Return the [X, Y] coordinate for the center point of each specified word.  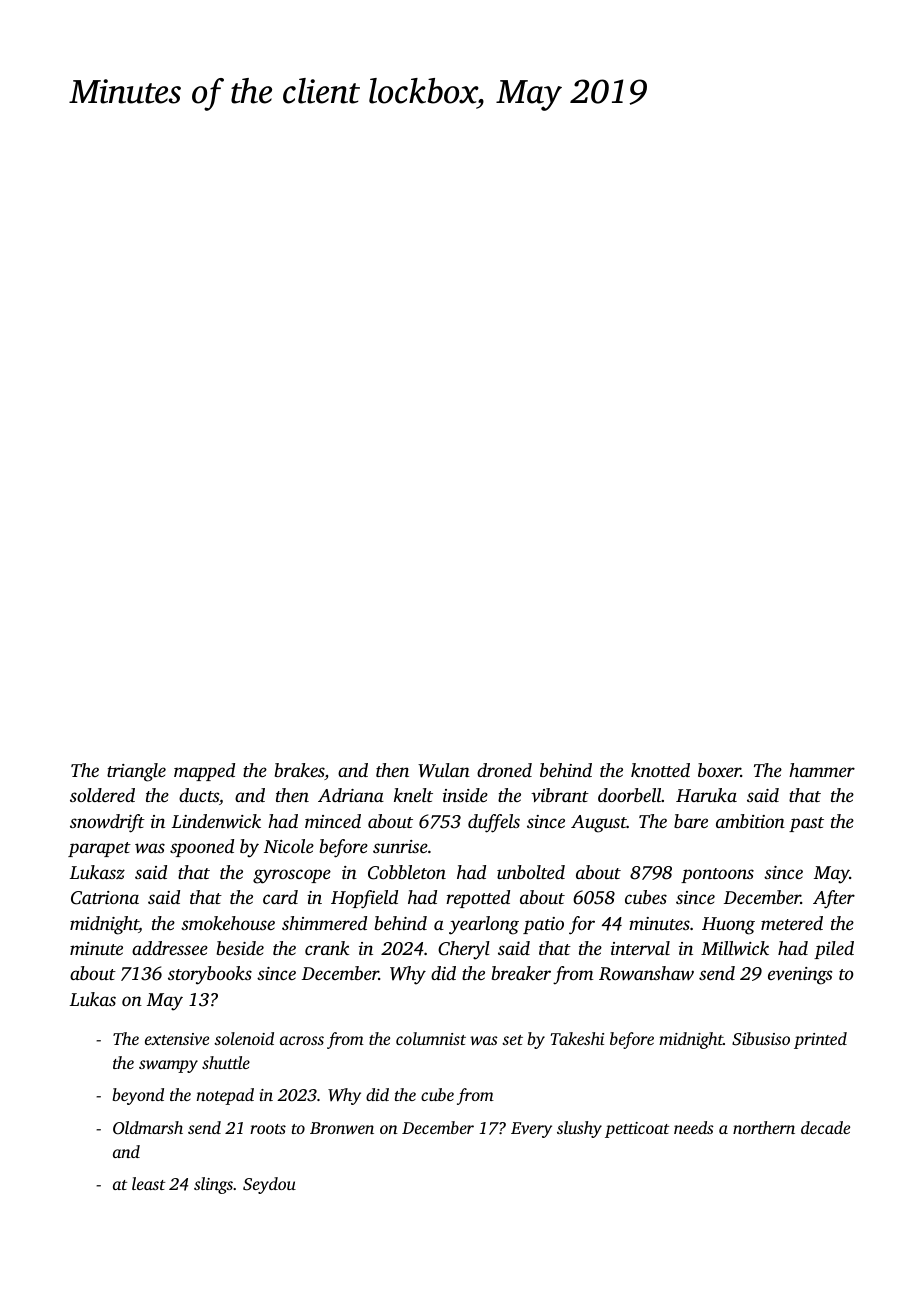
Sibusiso [761, 1039]
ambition [750, 821]
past [806, 824]
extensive [177, 1039]
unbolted [531, 872]
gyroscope [292, 876]
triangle [136, 772]
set [512, 1040]
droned [504, 770]
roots [268, 1129]
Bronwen [342, 1128]
